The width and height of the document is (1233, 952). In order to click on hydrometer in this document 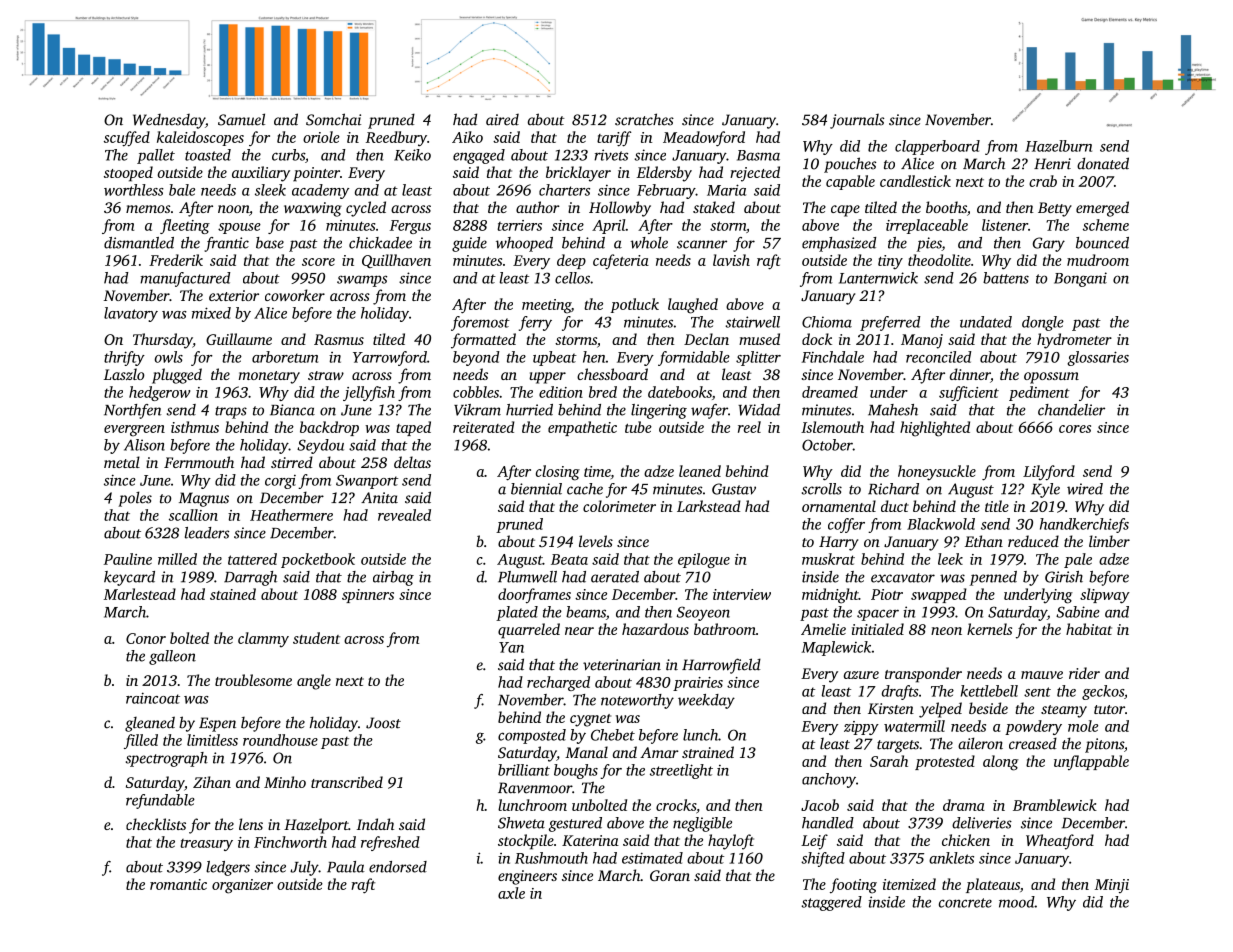, I will do `click(1074, 341)`.
